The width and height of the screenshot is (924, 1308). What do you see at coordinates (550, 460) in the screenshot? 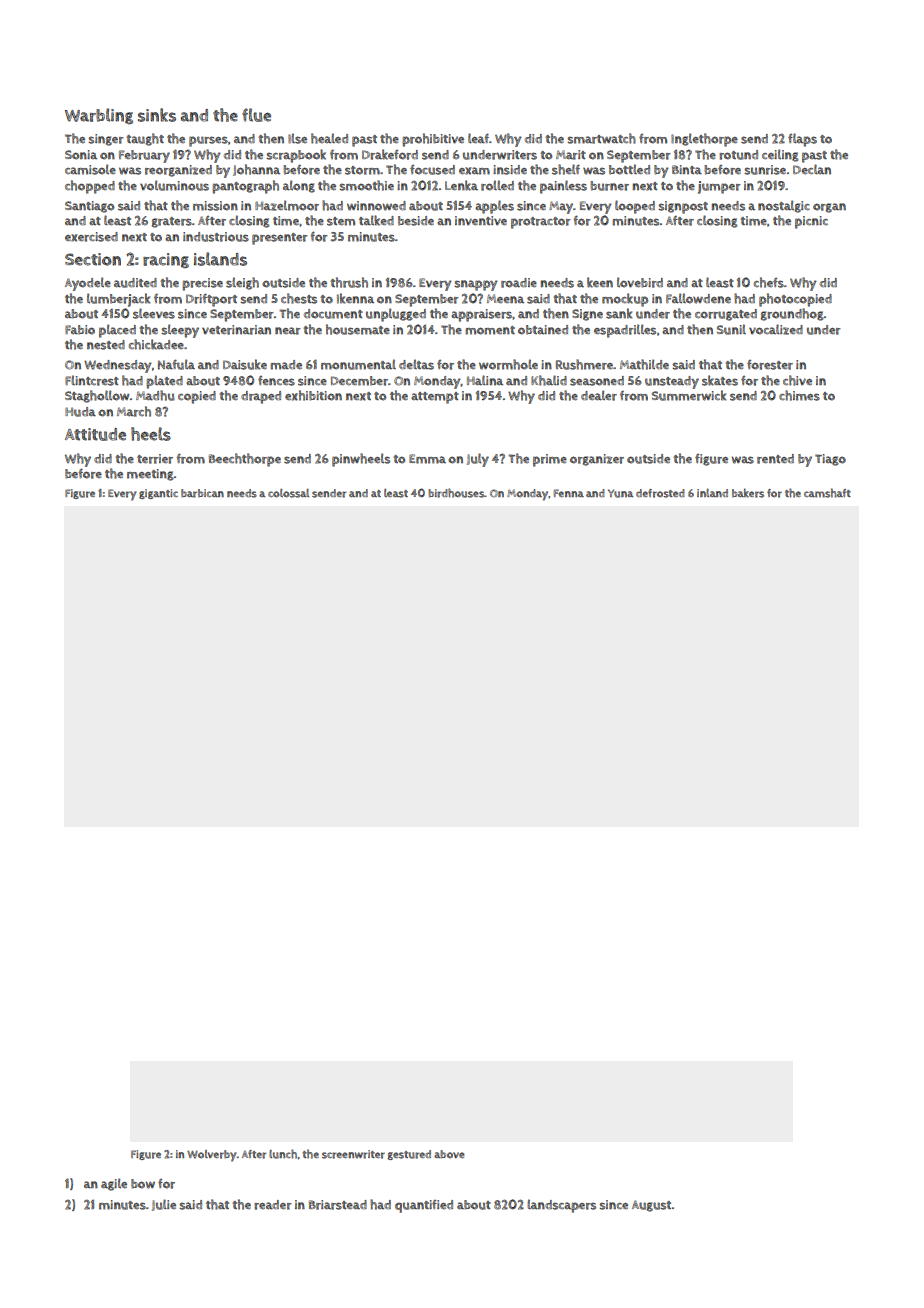
I see `prime` at bounding box center [550, 460].
